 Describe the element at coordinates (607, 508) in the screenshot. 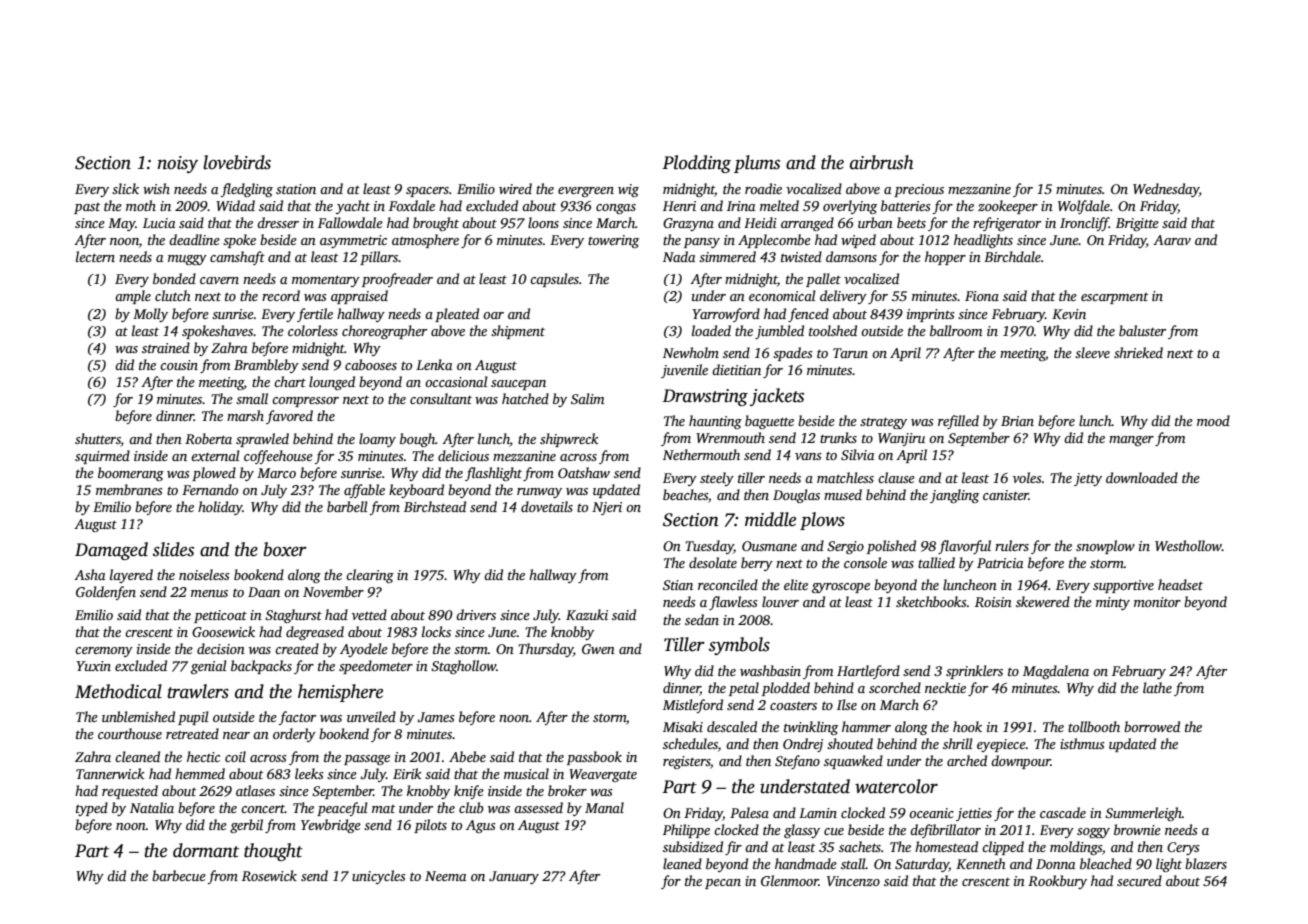

I see `Njeri` at that location.
